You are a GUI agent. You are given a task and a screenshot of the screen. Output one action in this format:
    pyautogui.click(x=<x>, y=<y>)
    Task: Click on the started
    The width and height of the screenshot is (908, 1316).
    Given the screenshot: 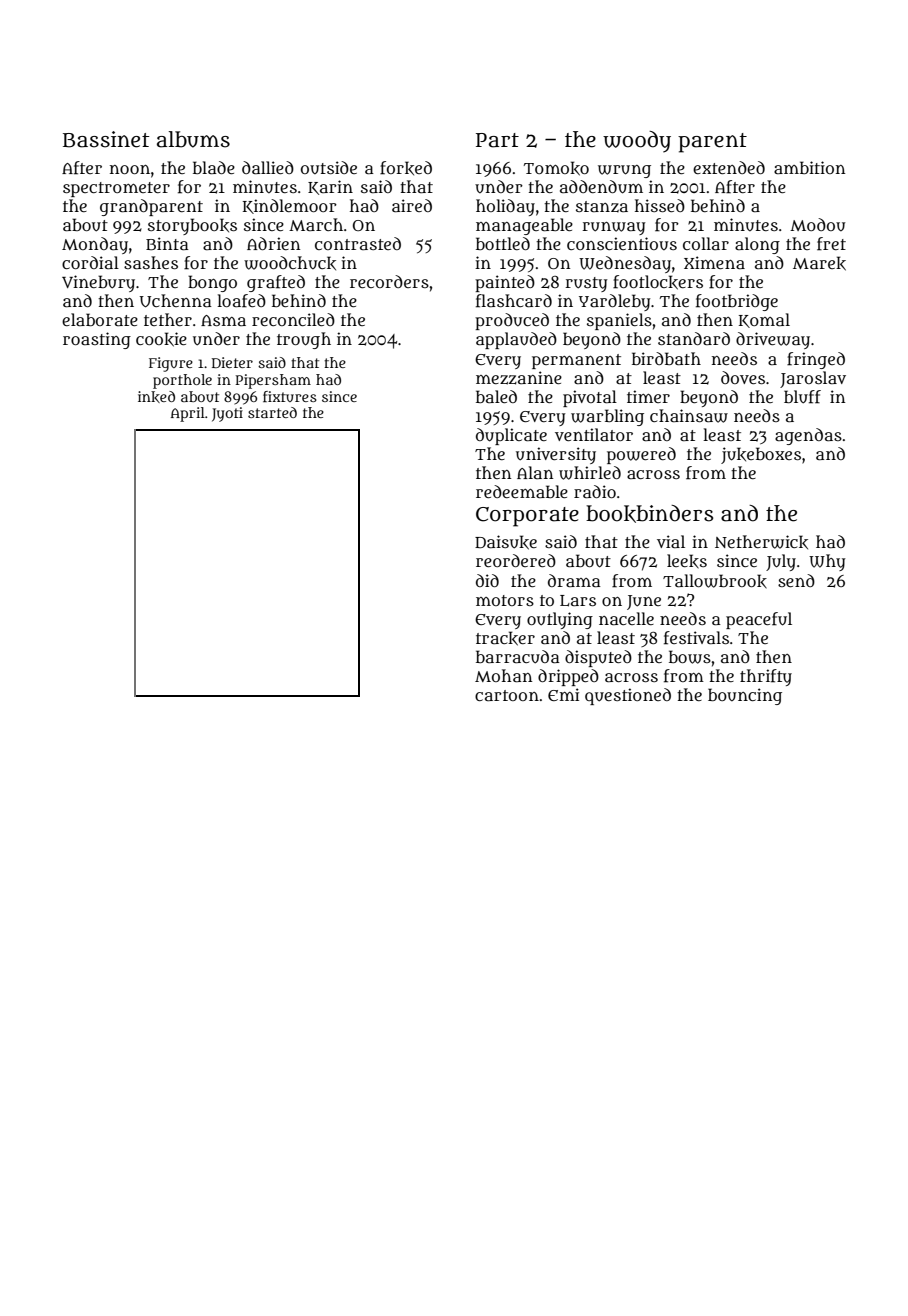 What is the action you would take?
    pyautogui.click(x=272, y=412)
